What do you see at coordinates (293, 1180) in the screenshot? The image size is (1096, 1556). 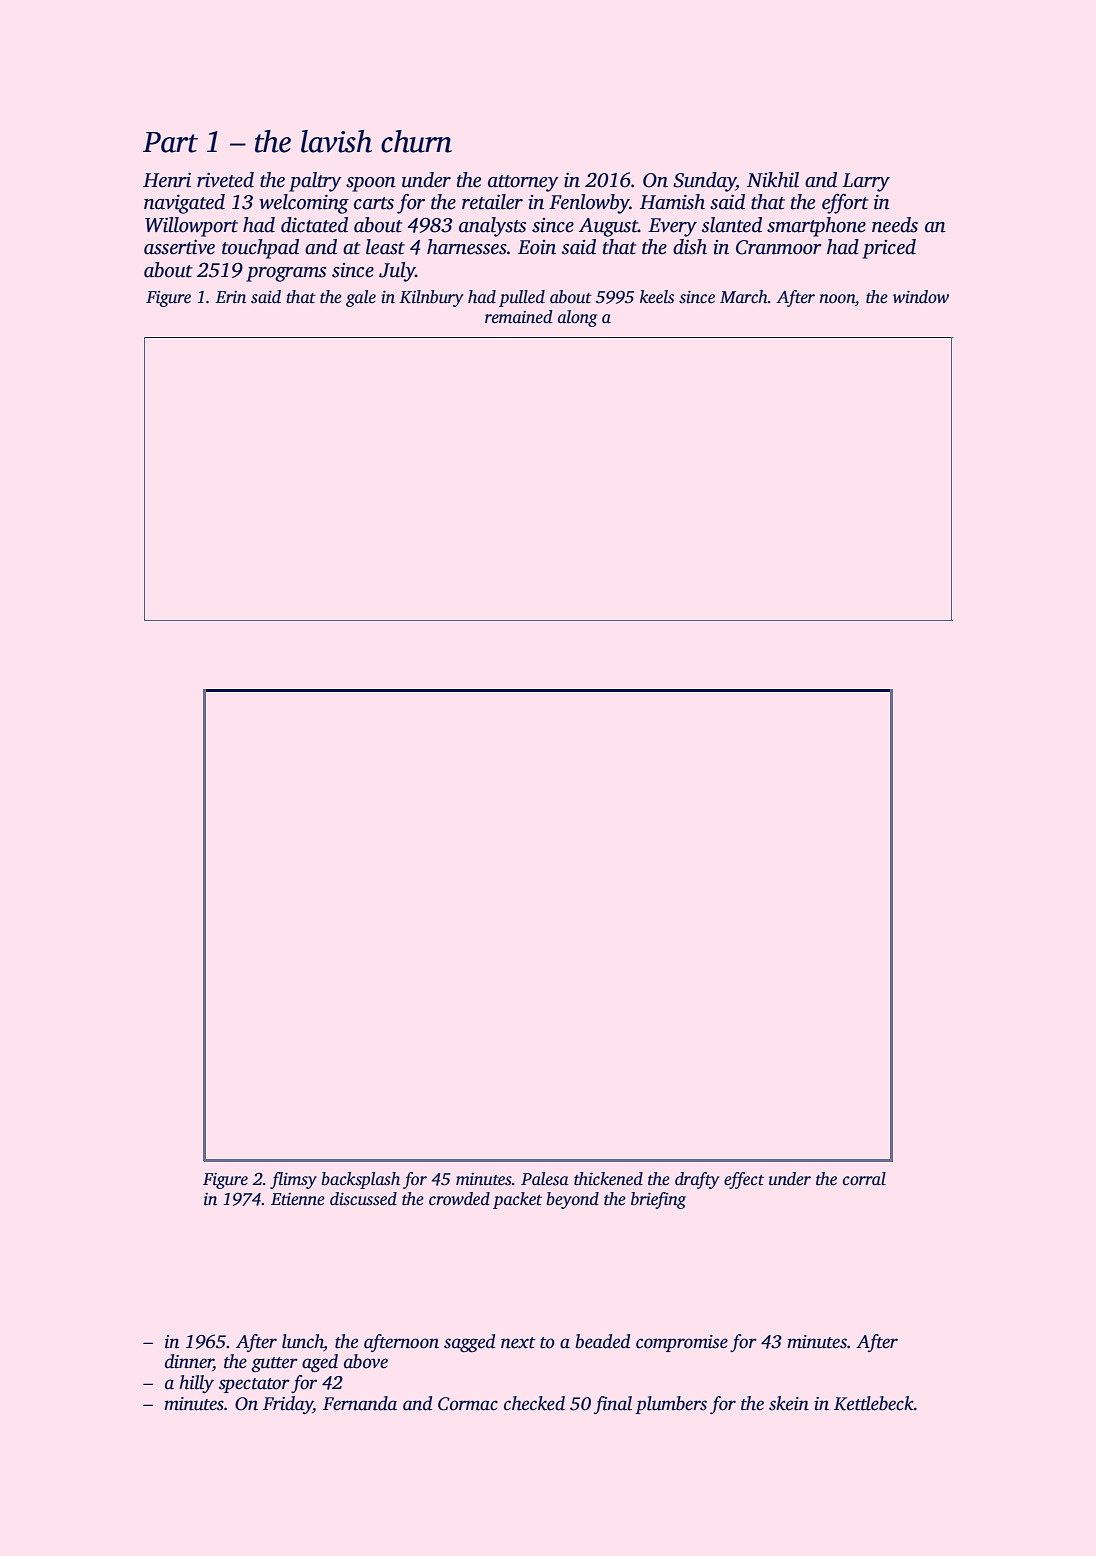 I see `flimsy` at bounding box center [293, 1180].
